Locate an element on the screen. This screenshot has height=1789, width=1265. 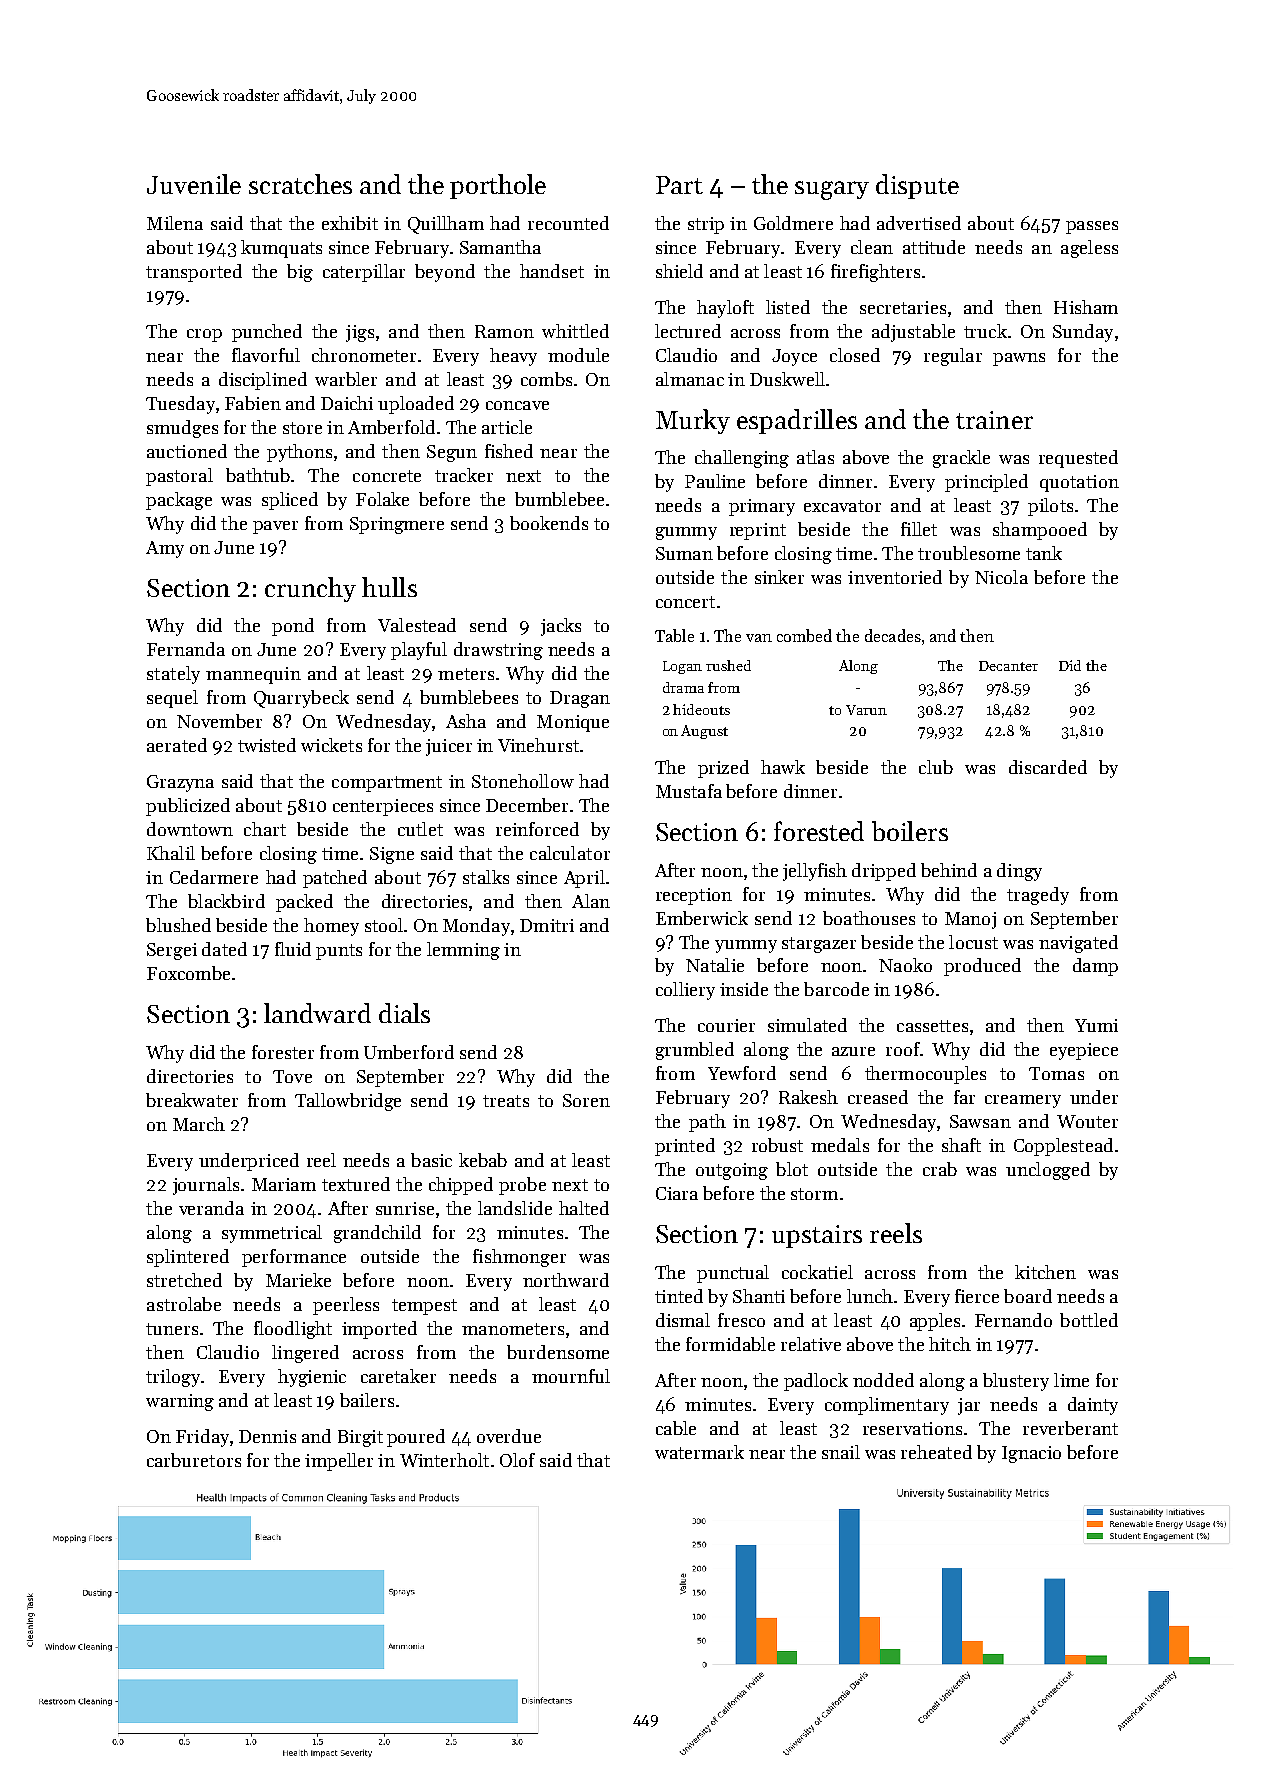
grackle is located at coordinates (961, 459).
